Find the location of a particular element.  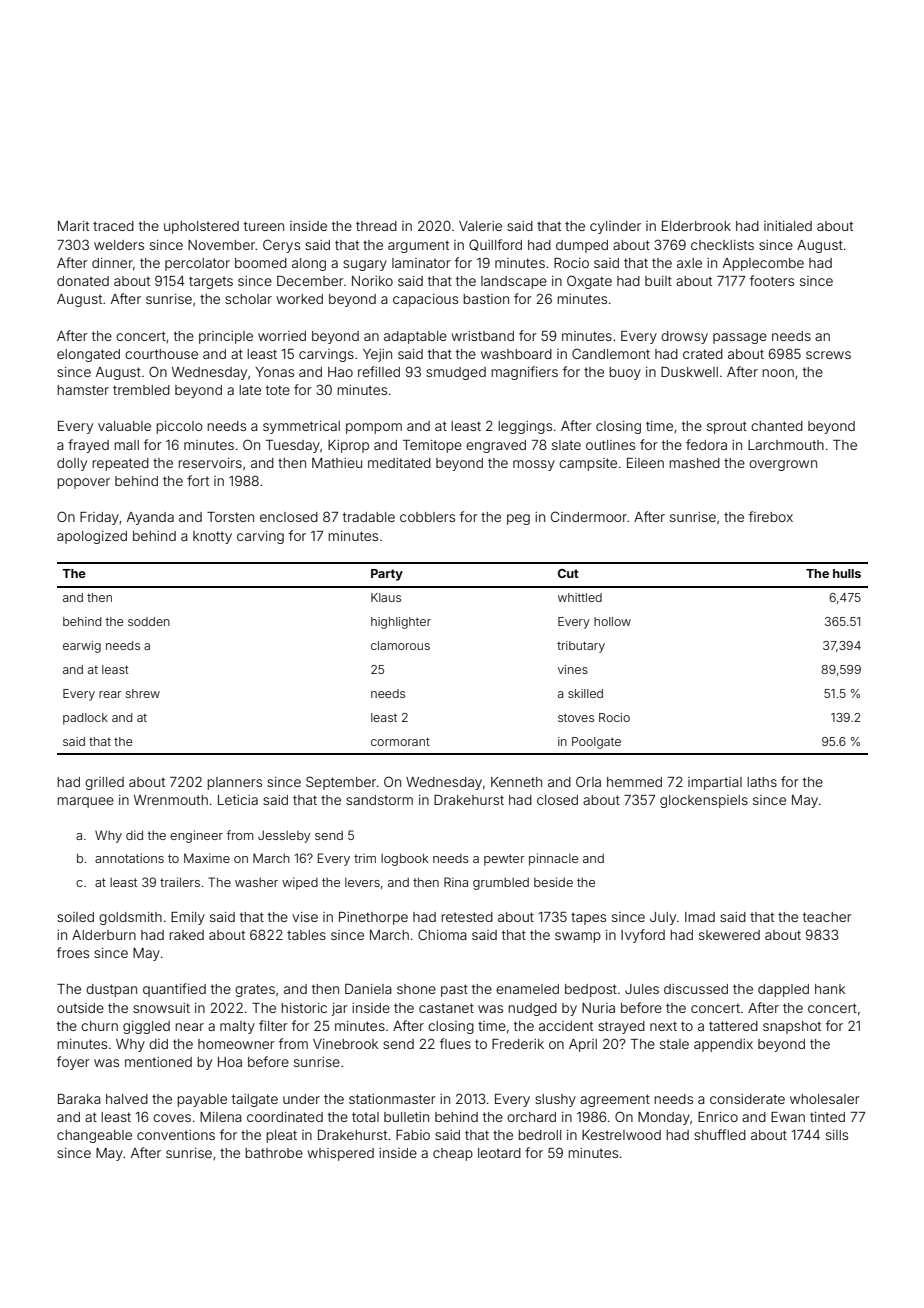

Baraka is located at coordinates (79, 1099).
